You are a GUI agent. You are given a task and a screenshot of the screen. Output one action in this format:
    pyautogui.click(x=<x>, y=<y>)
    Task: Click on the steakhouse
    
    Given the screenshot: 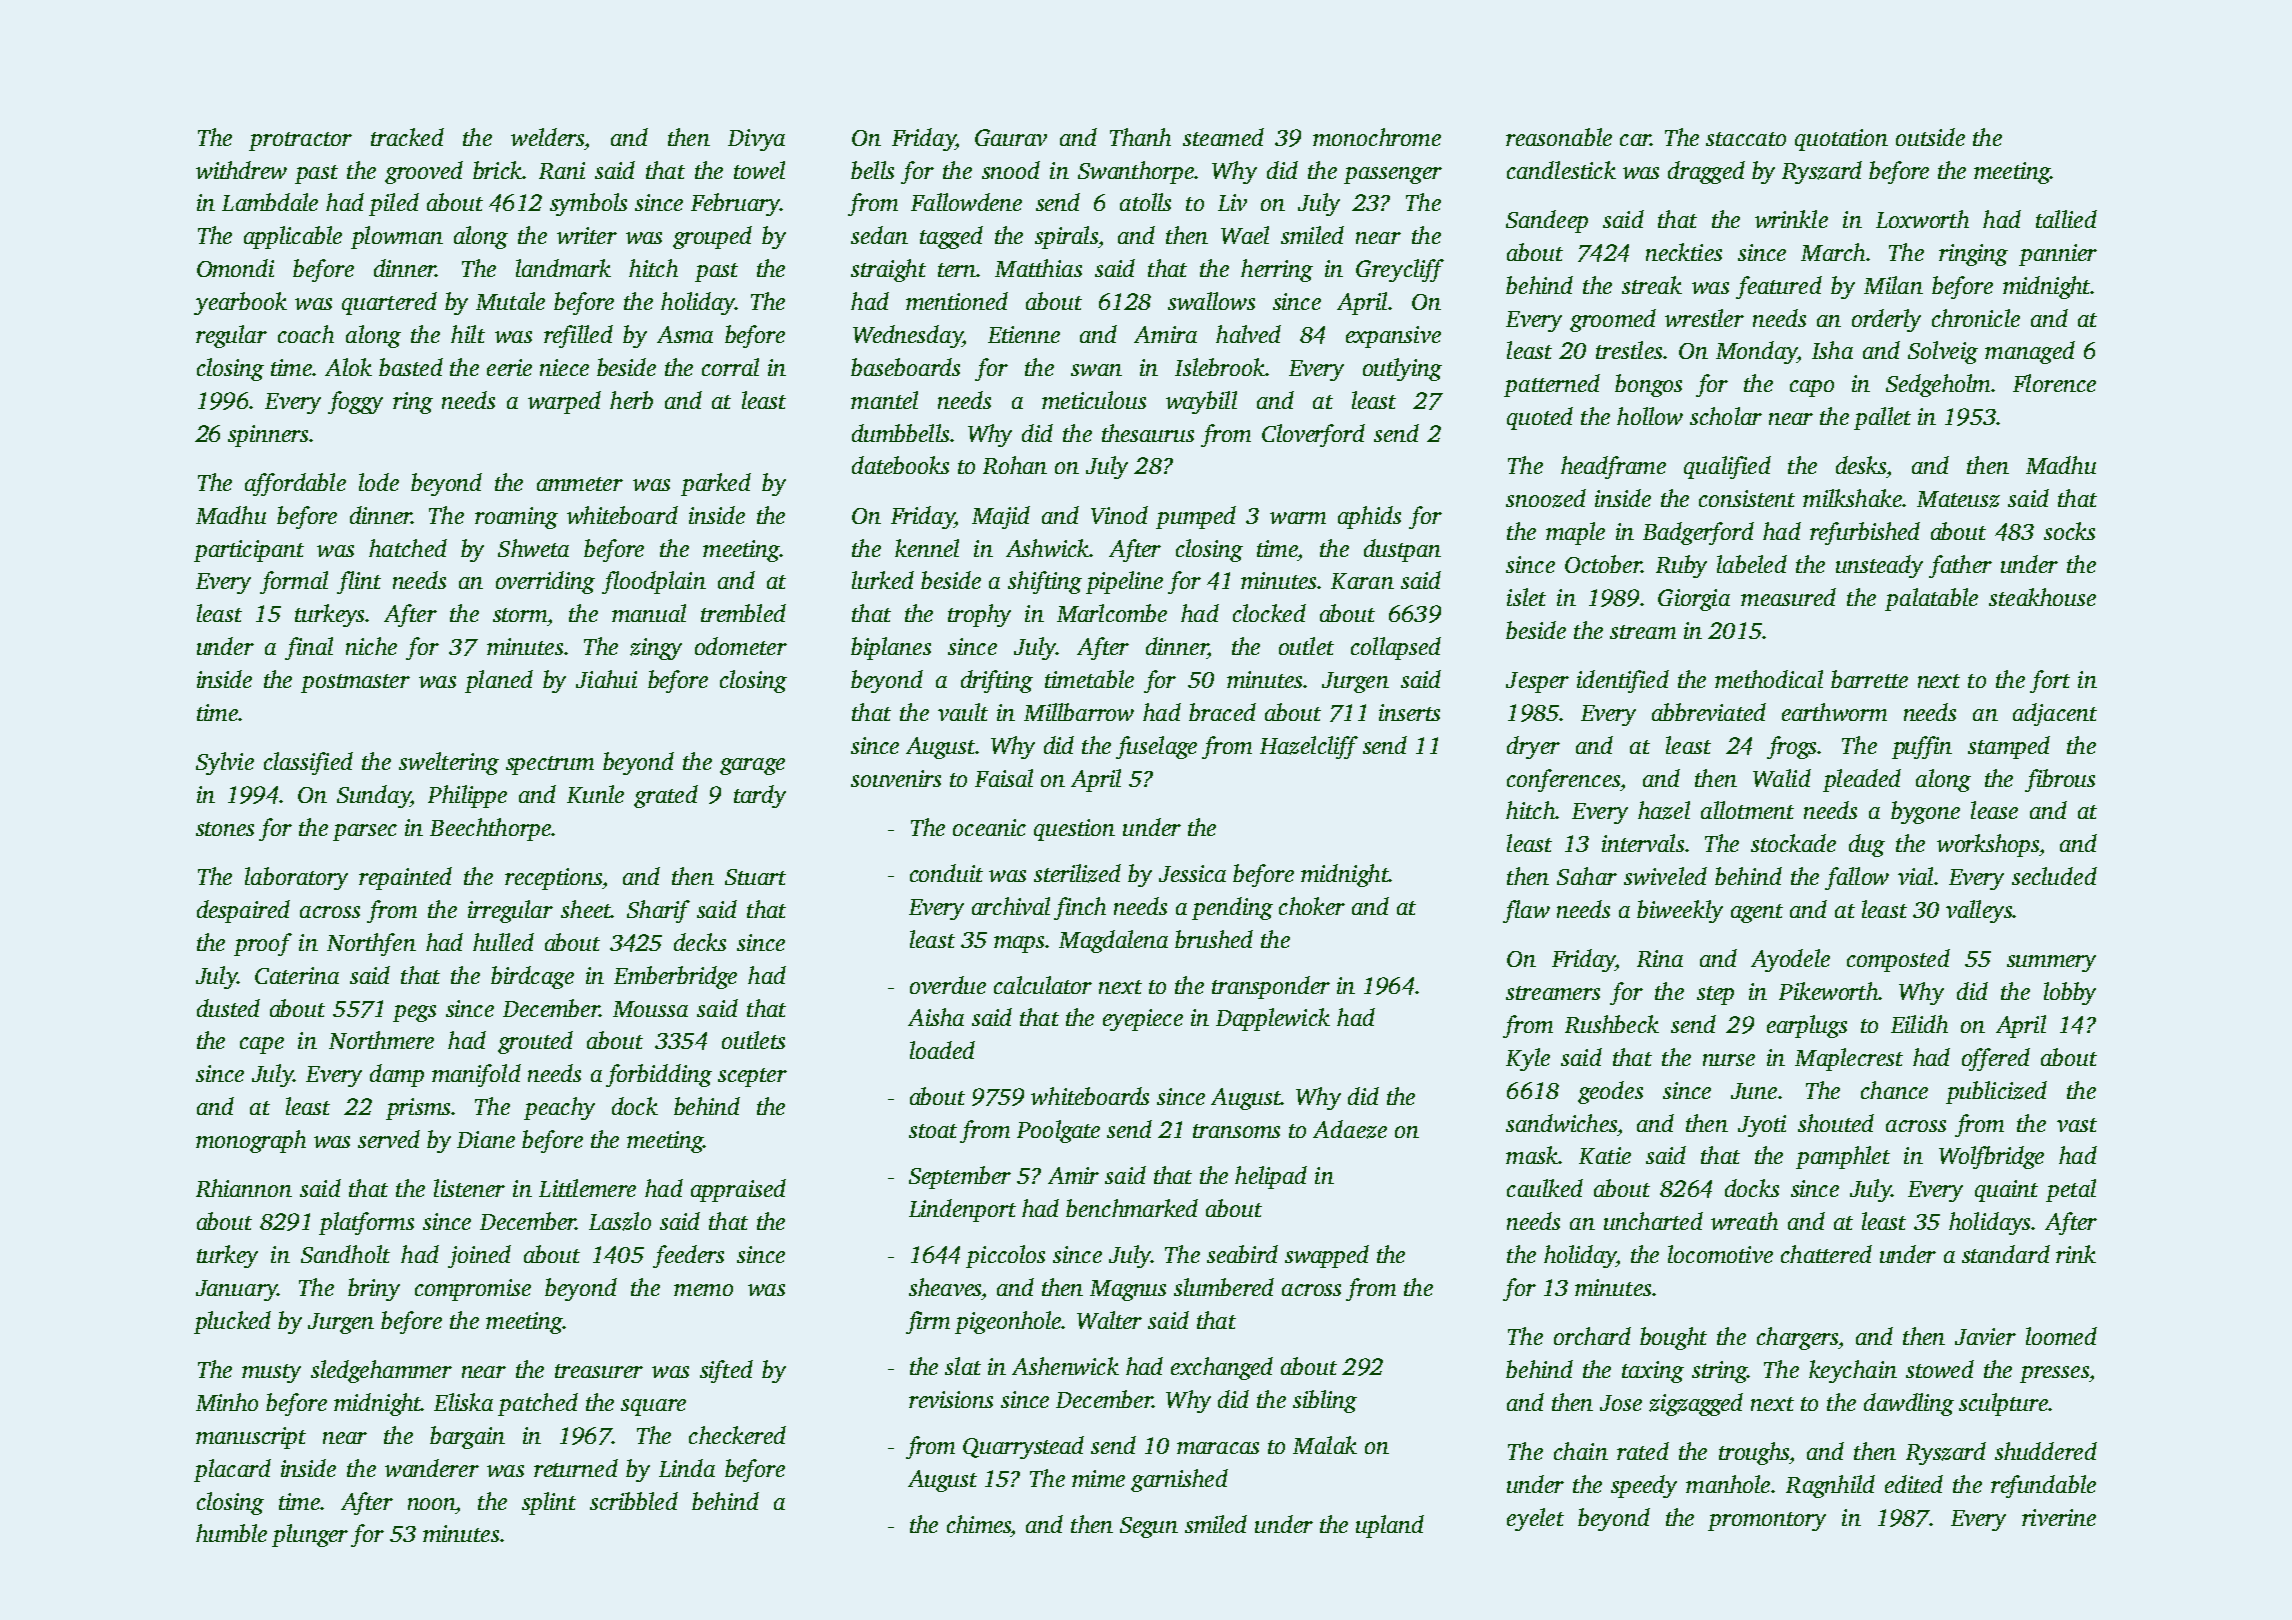 What is the action you would take?
    pyautogui.click(x=2042, y=597)
